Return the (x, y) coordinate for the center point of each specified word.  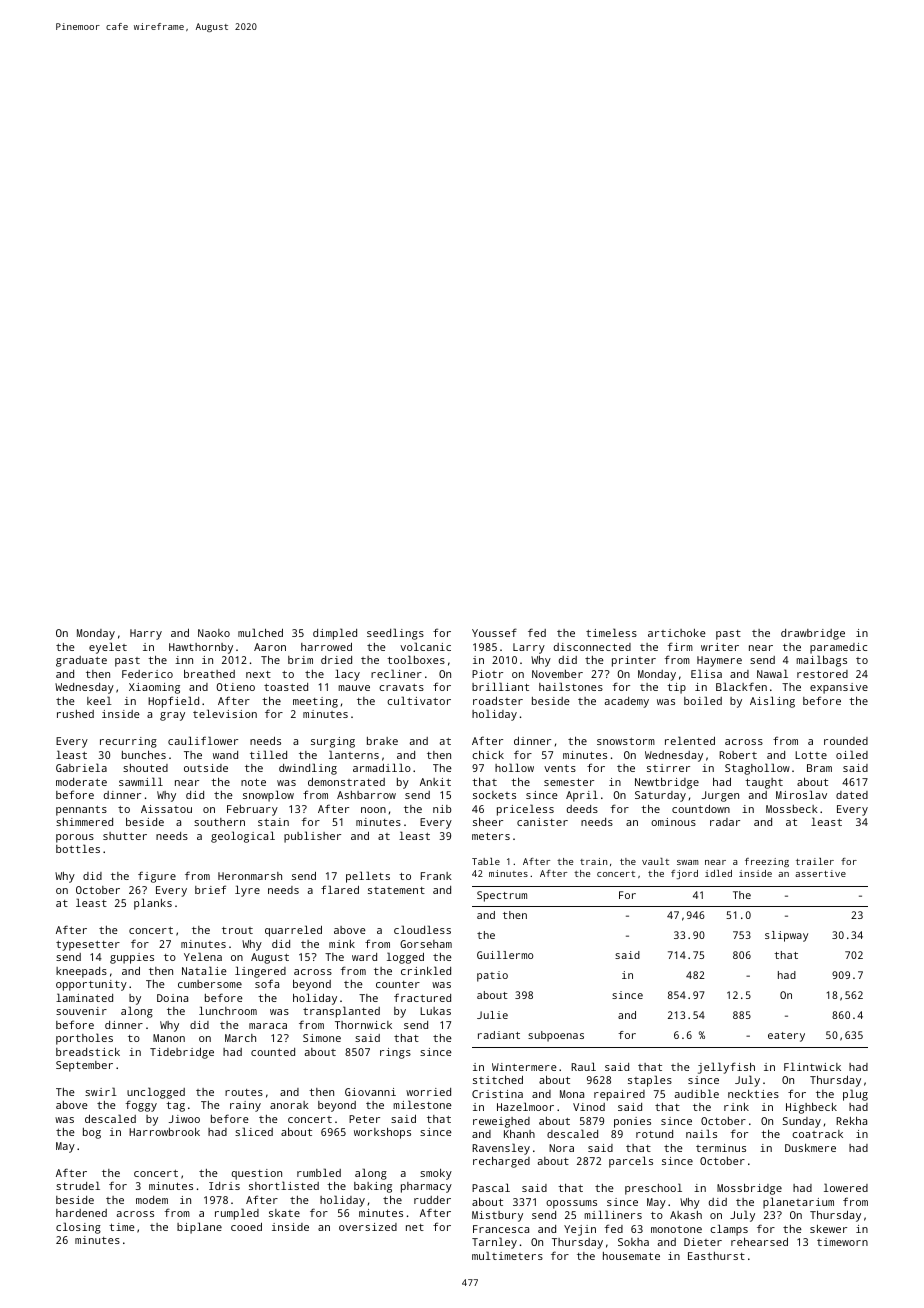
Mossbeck (792, 809)
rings (395, 1053)
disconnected (592, 647)
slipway (786, 936)
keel (99, 700)
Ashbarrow (366, 795)
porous (75, 838)
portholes (84, 1039)
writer (720, 647)
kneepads (81, 972)
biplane (199, 1228)
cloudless (422, 929)
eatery (786, 1037)
